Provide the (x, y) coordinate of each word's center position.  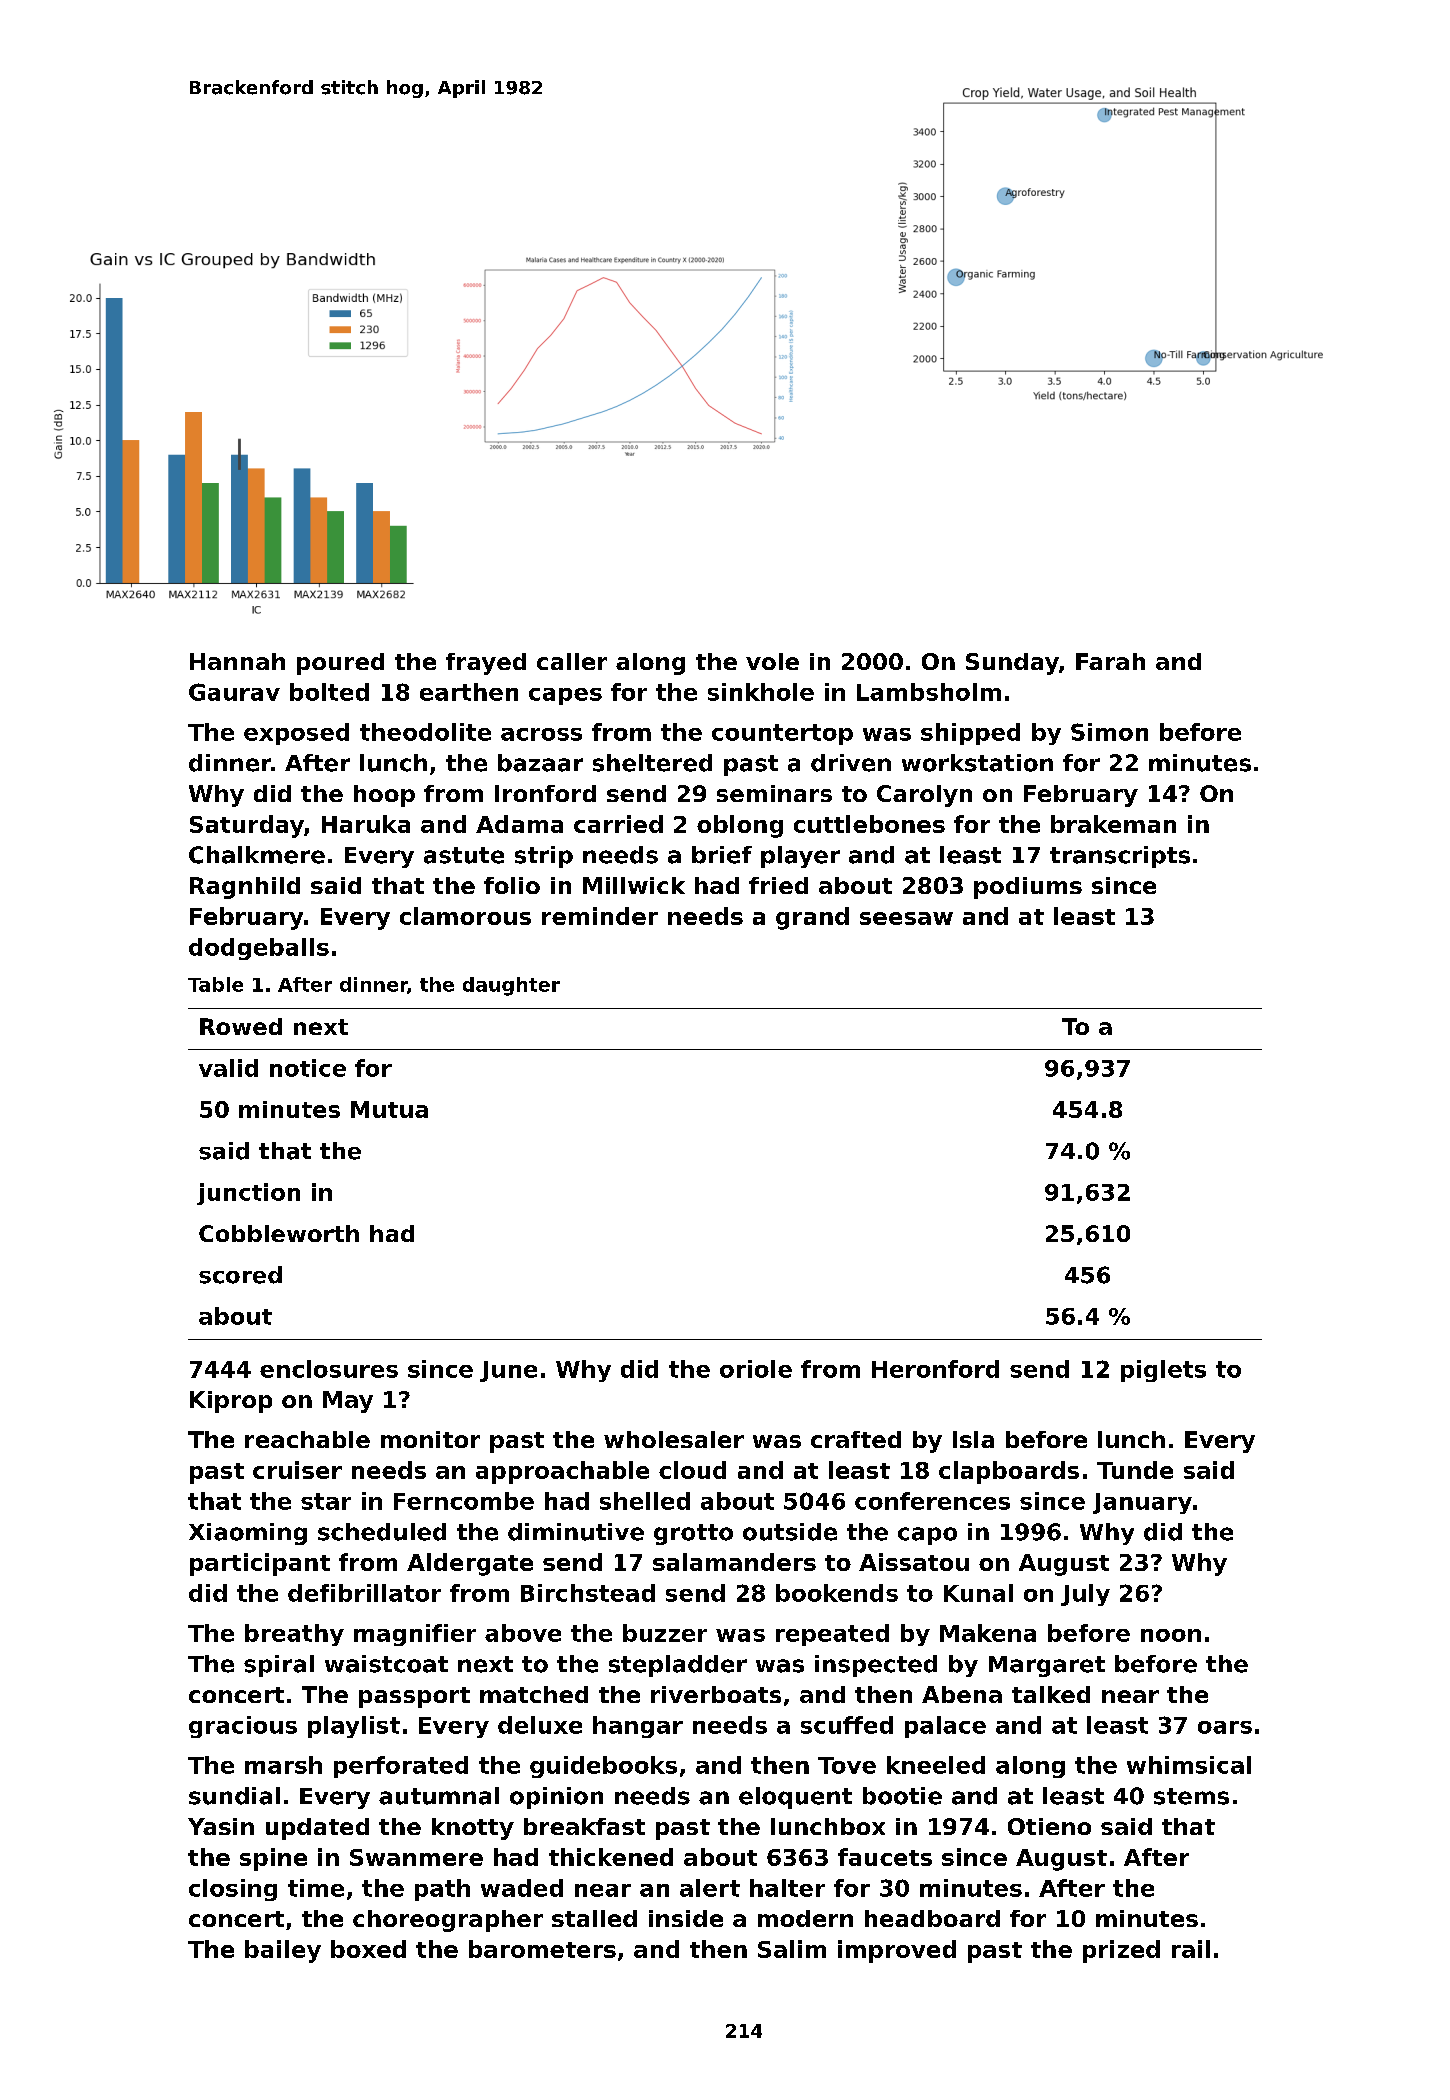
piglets (1163, 1371)
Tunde (1135, 1470)
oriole (756, 1369)
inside (686, 1918)
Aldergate (470, 1564)
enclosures (329, 1369)
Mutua (389, 1109)
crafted (856, 1439)
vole (772, 661)
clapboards (1009, 1472)
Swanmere (416, 1857)
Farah (1110, 661)
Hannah (237, 661)
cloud (692, 1470)
